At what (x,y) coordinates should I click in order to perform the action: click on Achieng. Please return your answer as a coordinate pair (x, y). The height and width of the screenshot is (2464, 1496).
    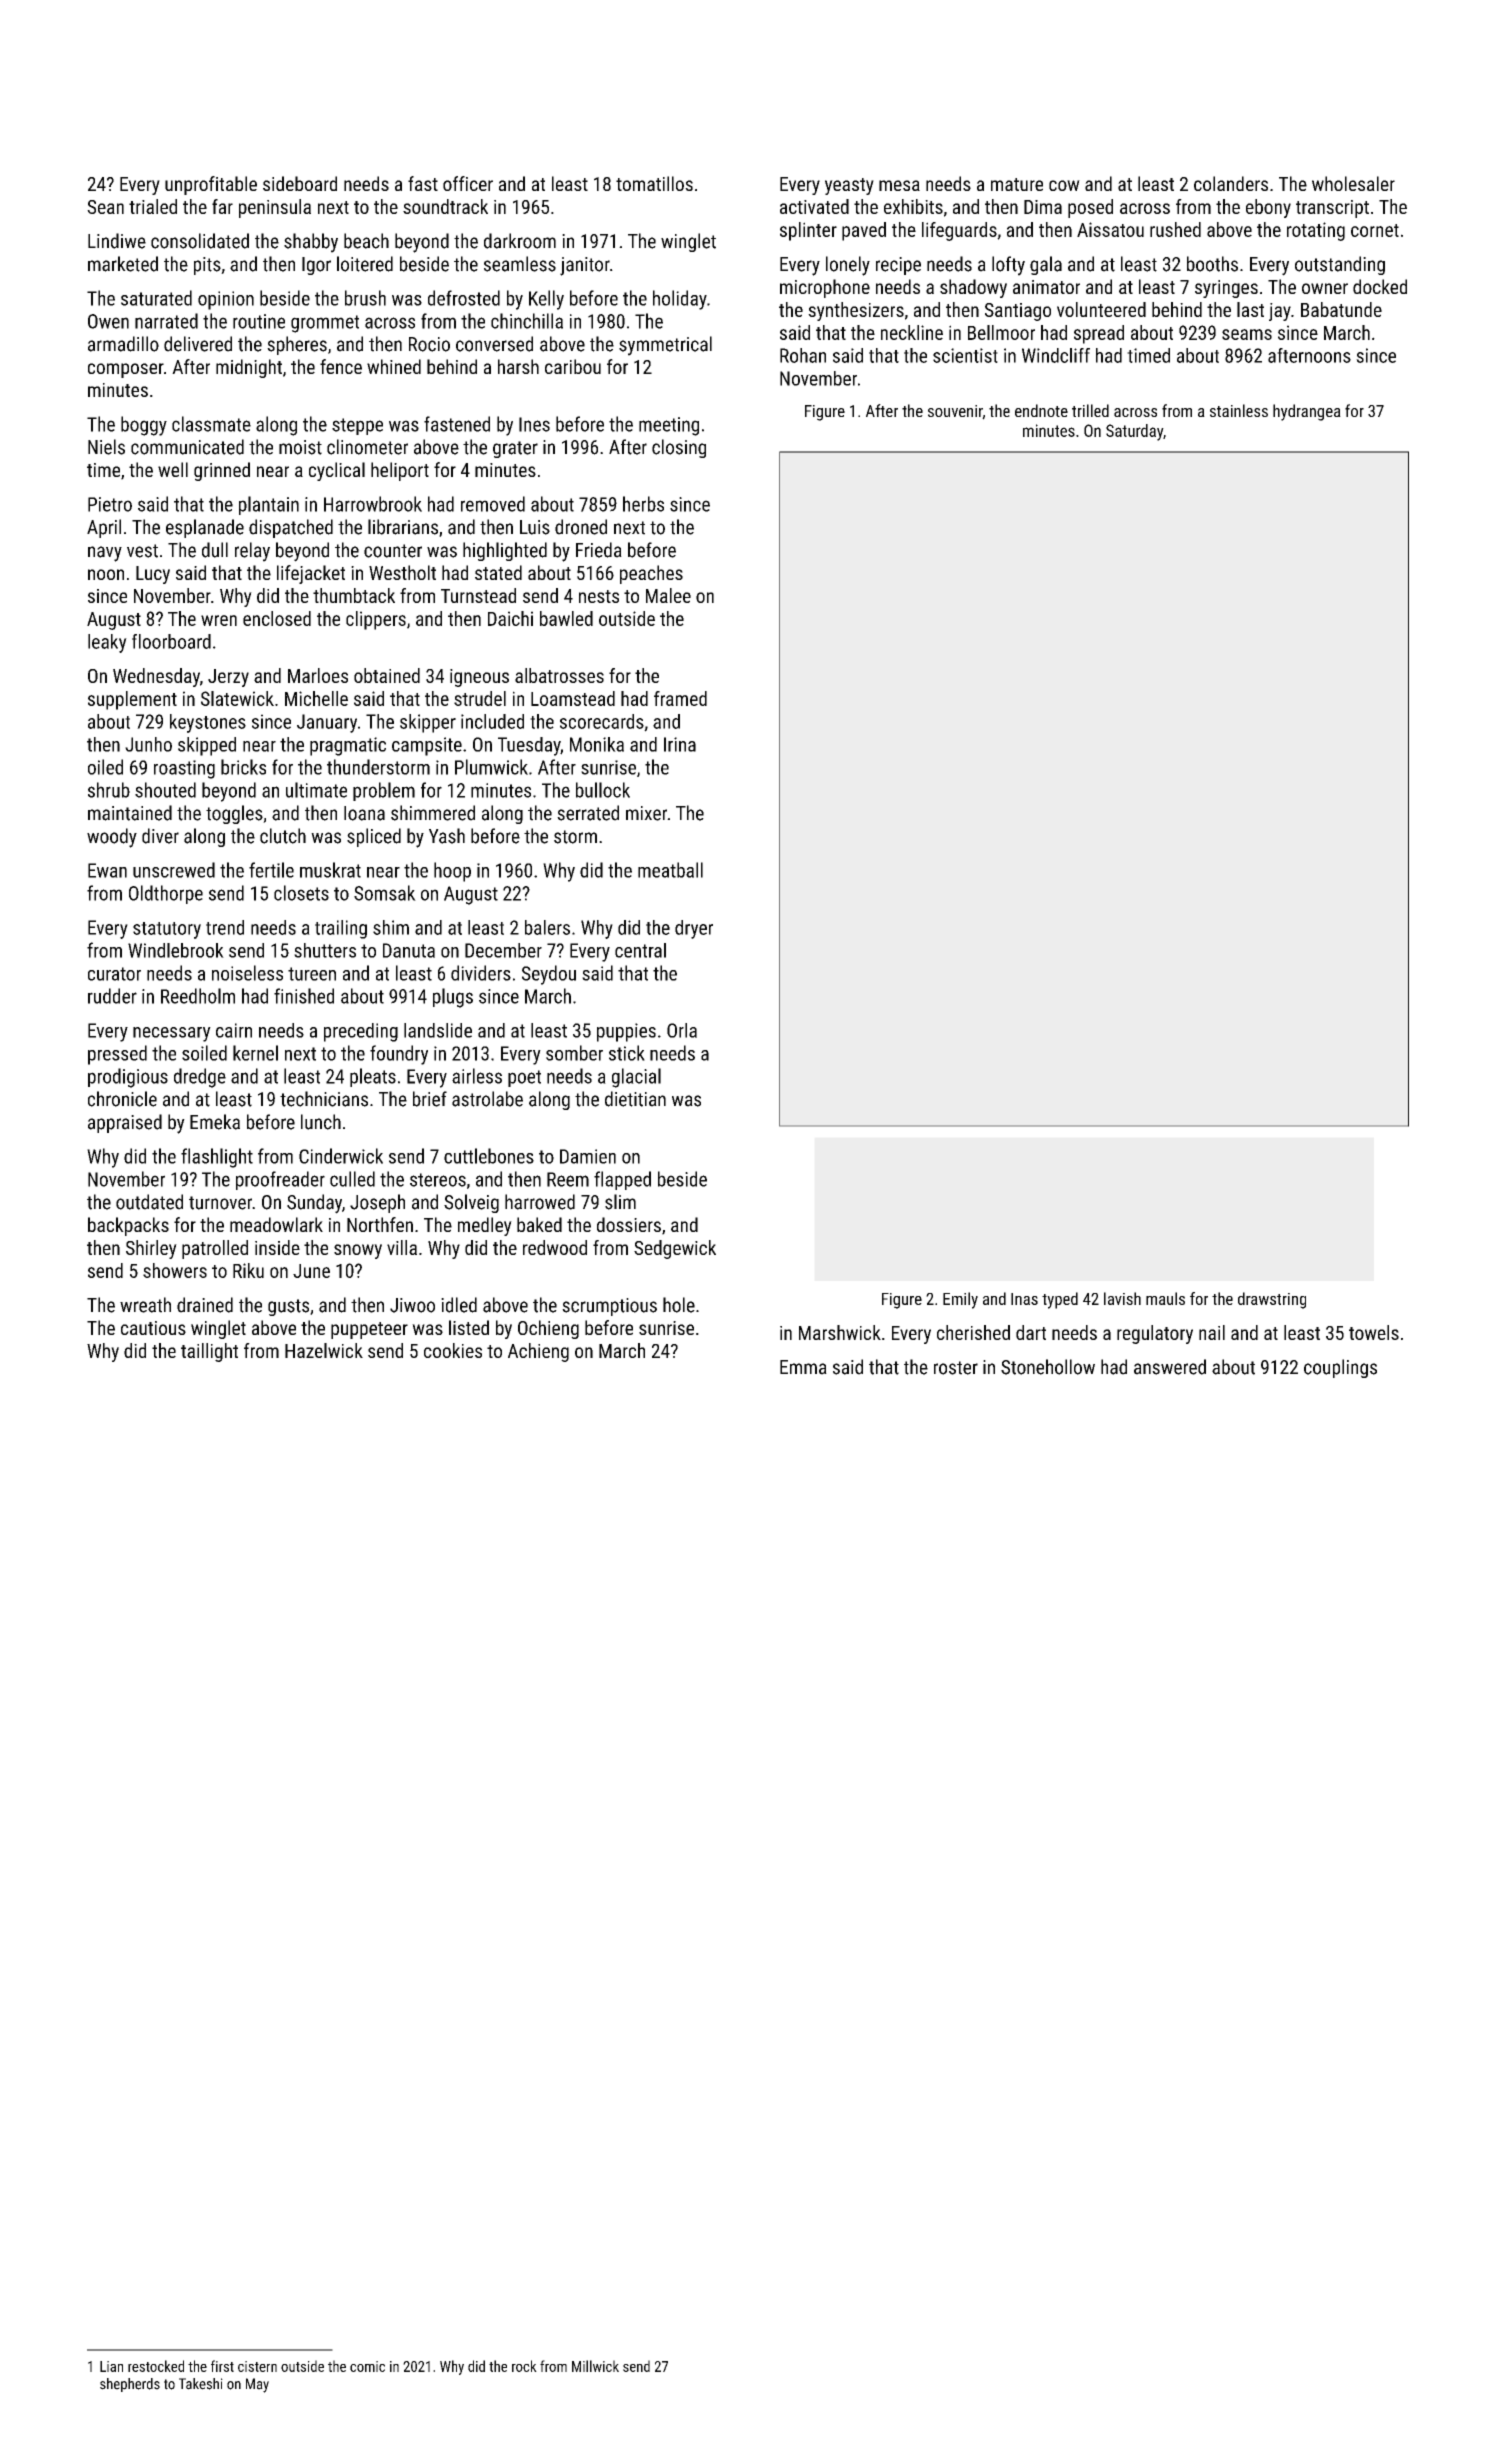
    Looking at the image, I should click on (538, 1352).
